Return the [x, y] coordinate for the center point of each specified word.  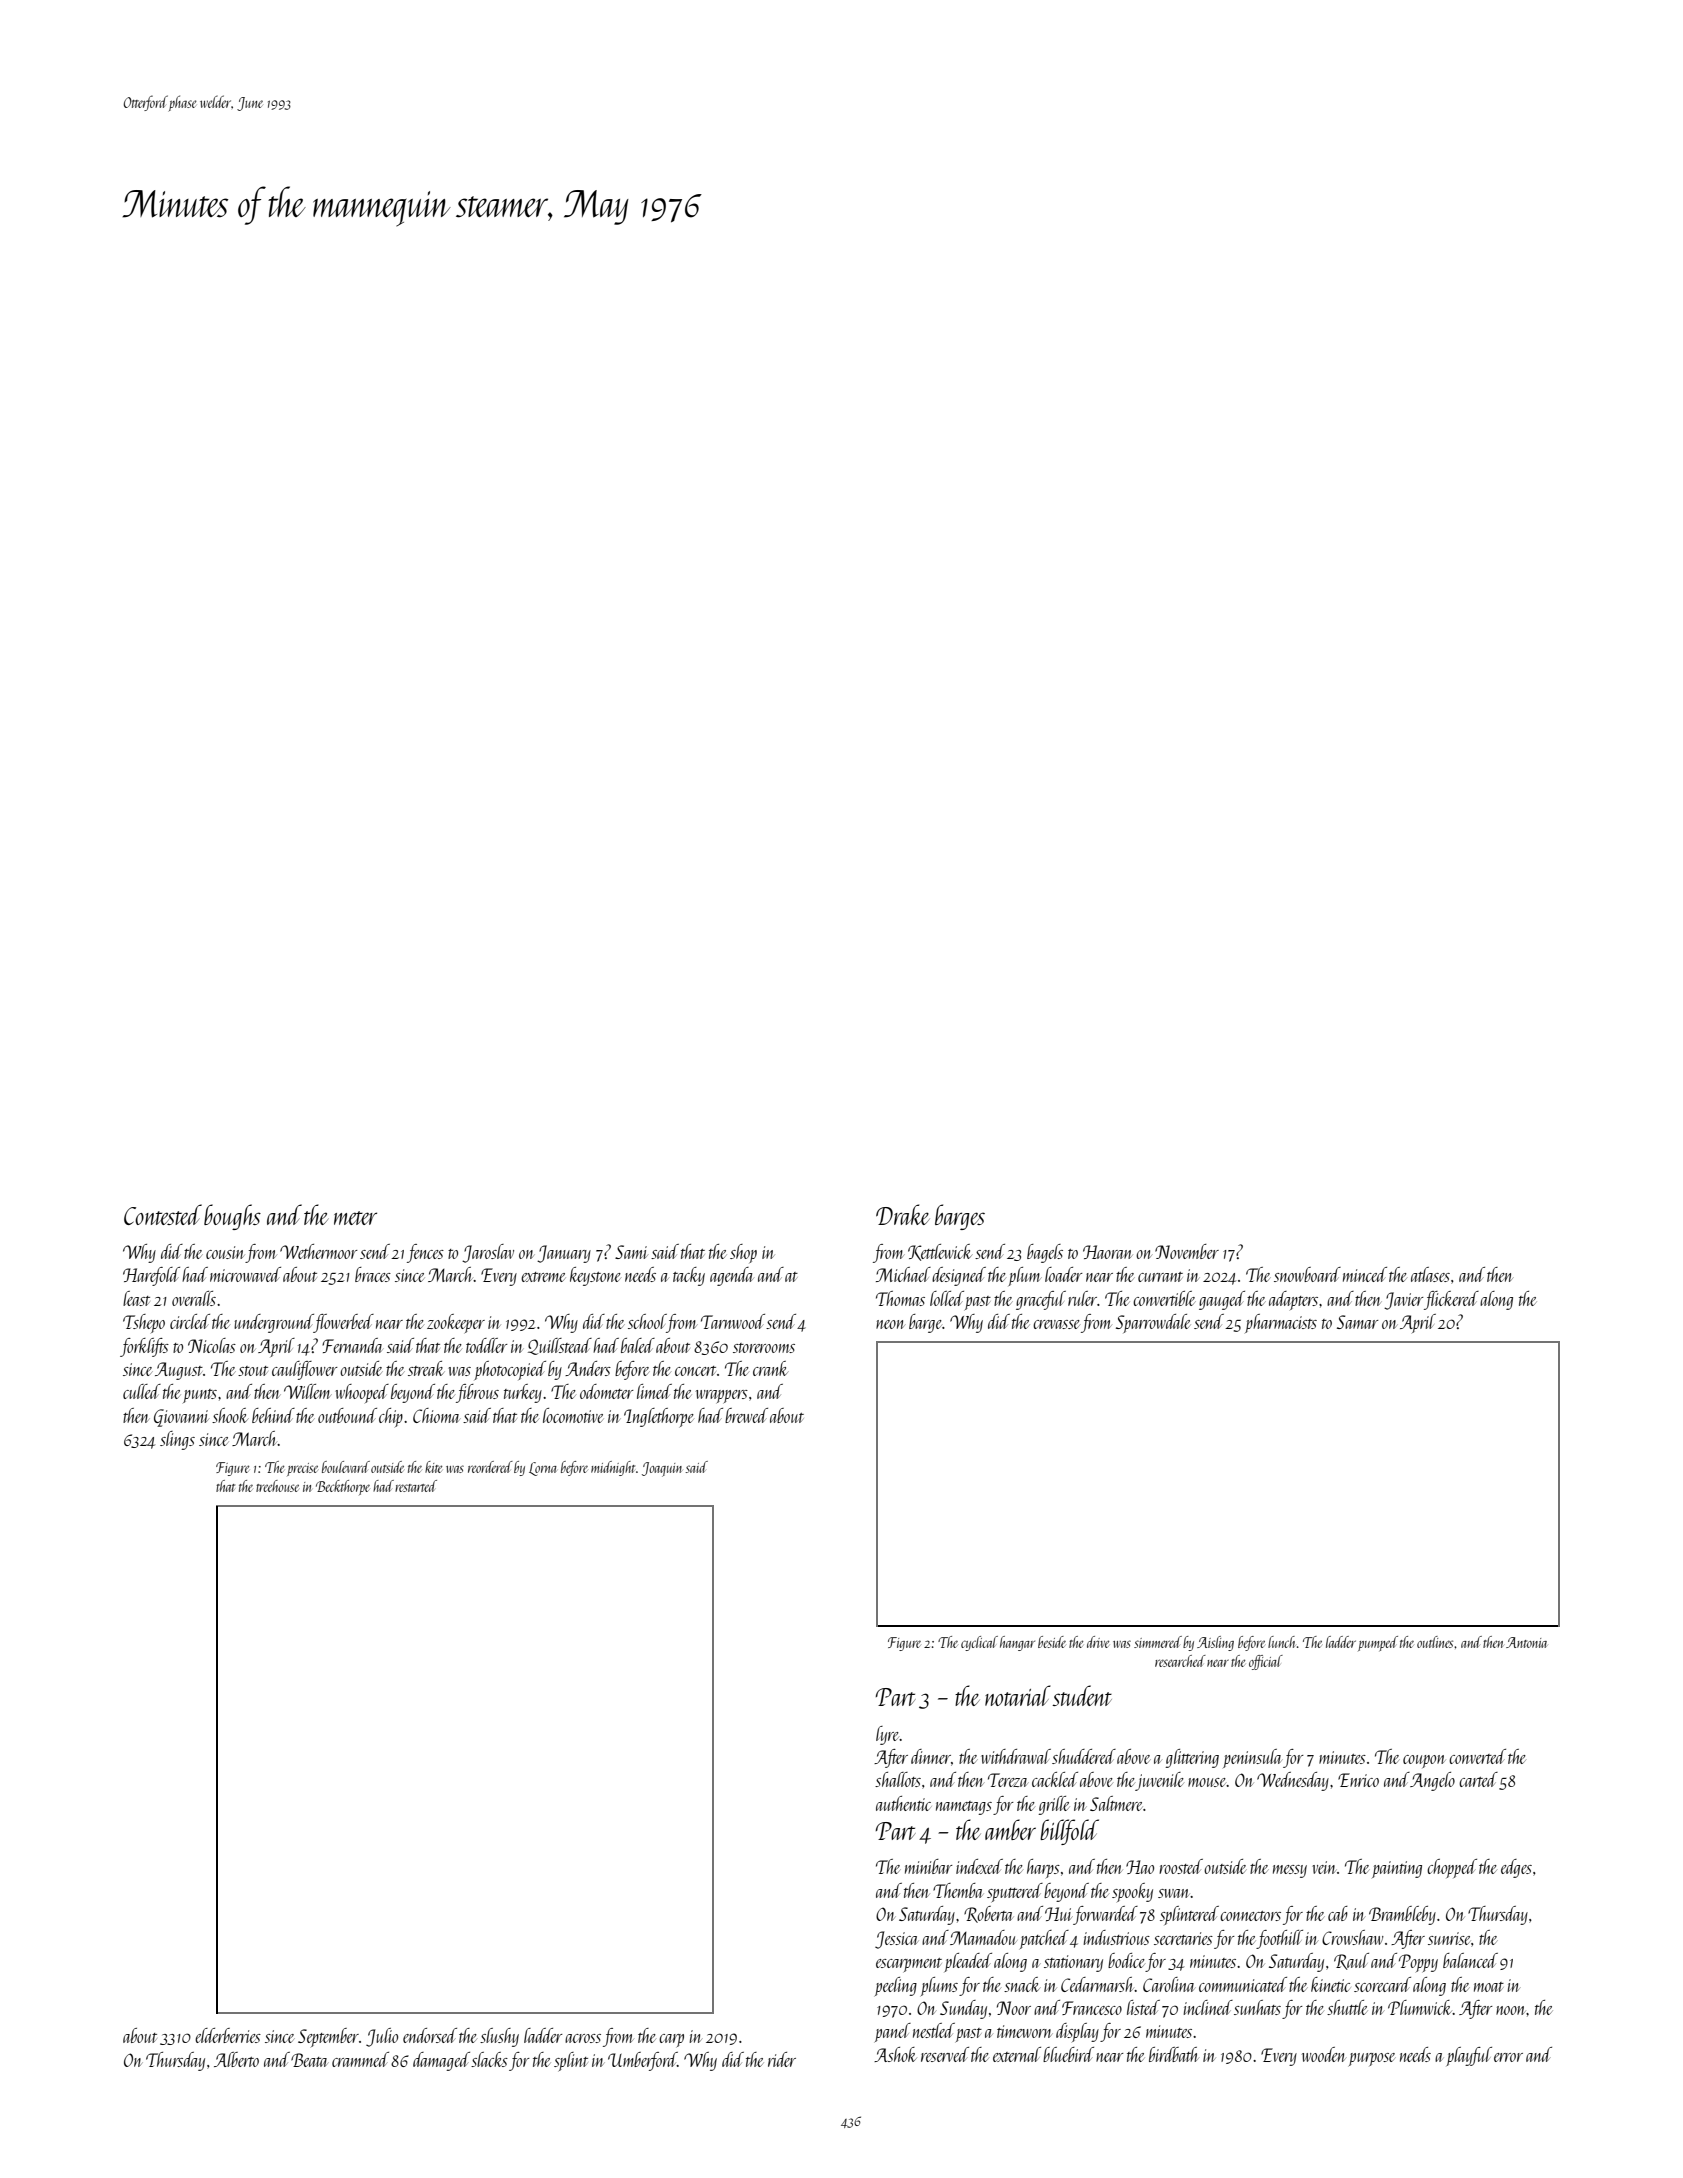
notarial [1018, 1695]
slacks [489, 2059]
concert [695, 1371]
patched [1044, 1939]
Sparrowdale [1153, 1323]
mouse [1207, 1782]
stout [253, 1371]
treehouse [277, 1486]
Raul [1351, 1961]
